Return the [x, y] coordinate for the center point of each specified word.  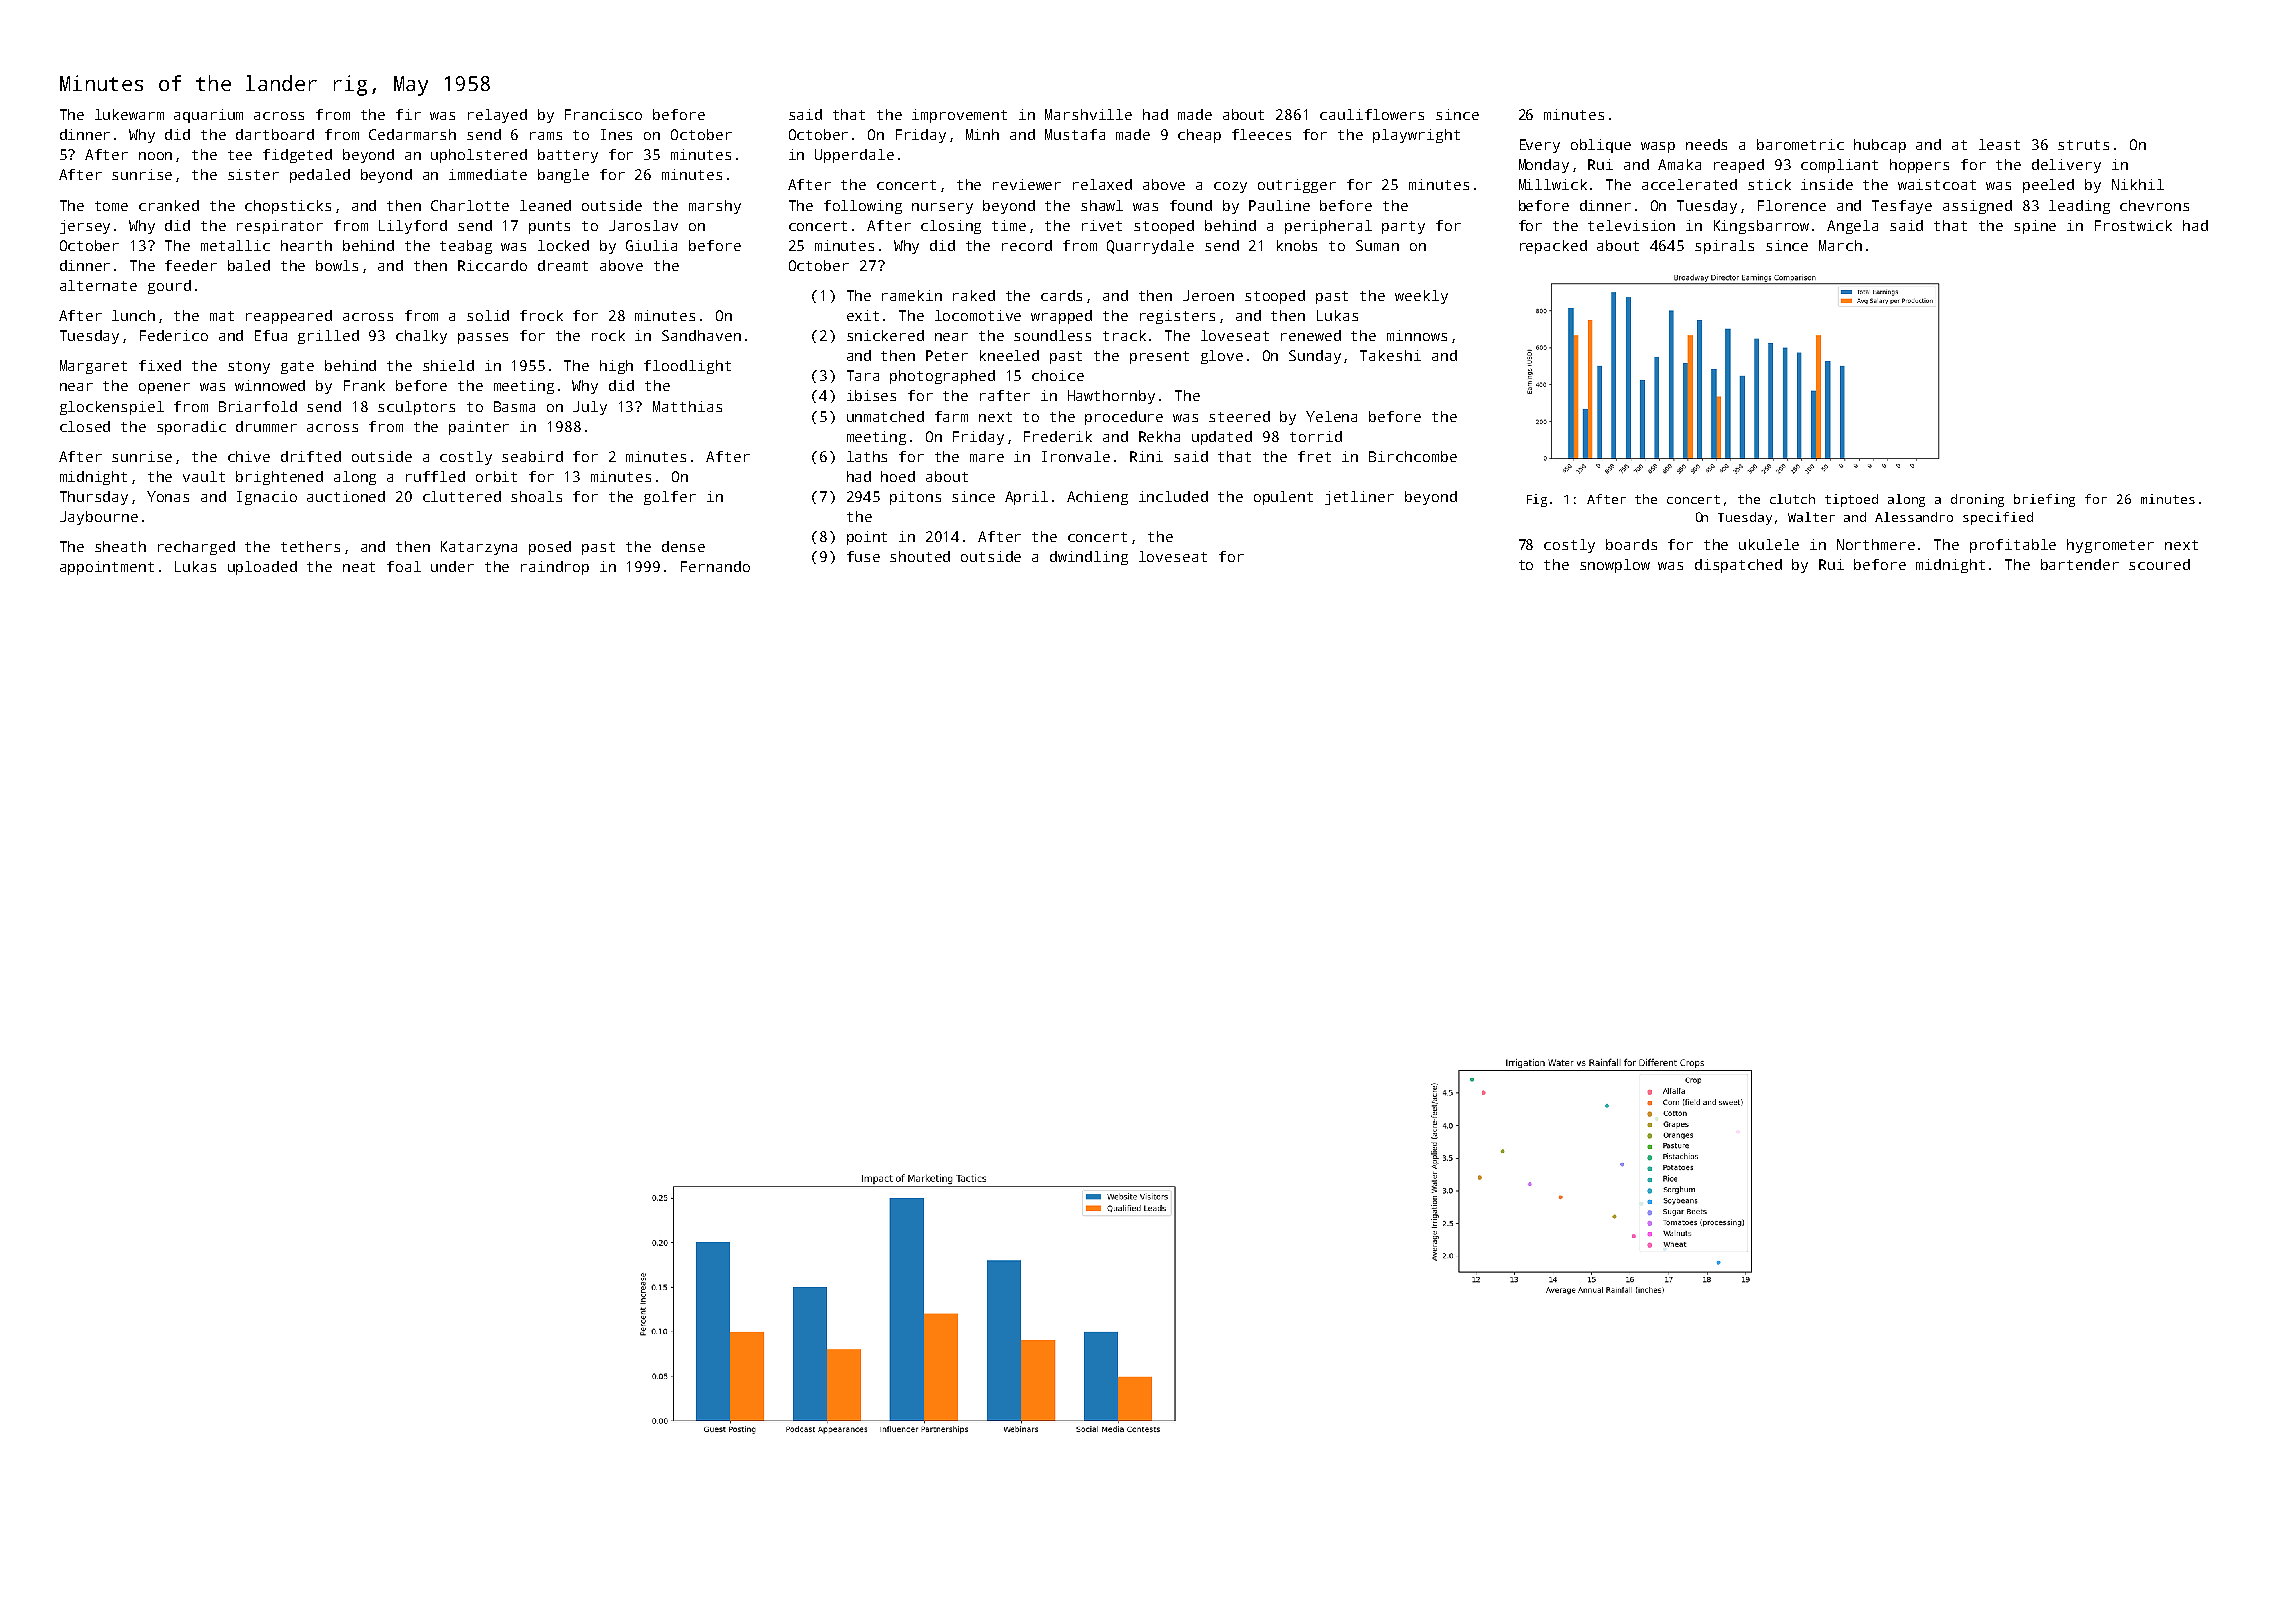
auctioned [346, 496]
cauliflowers [1372, 114]
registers [1177, 317]
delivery [2066, 166]
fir [408, 114]
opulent [1283, 498]
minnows [1417, 335]
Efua [271, 335]
